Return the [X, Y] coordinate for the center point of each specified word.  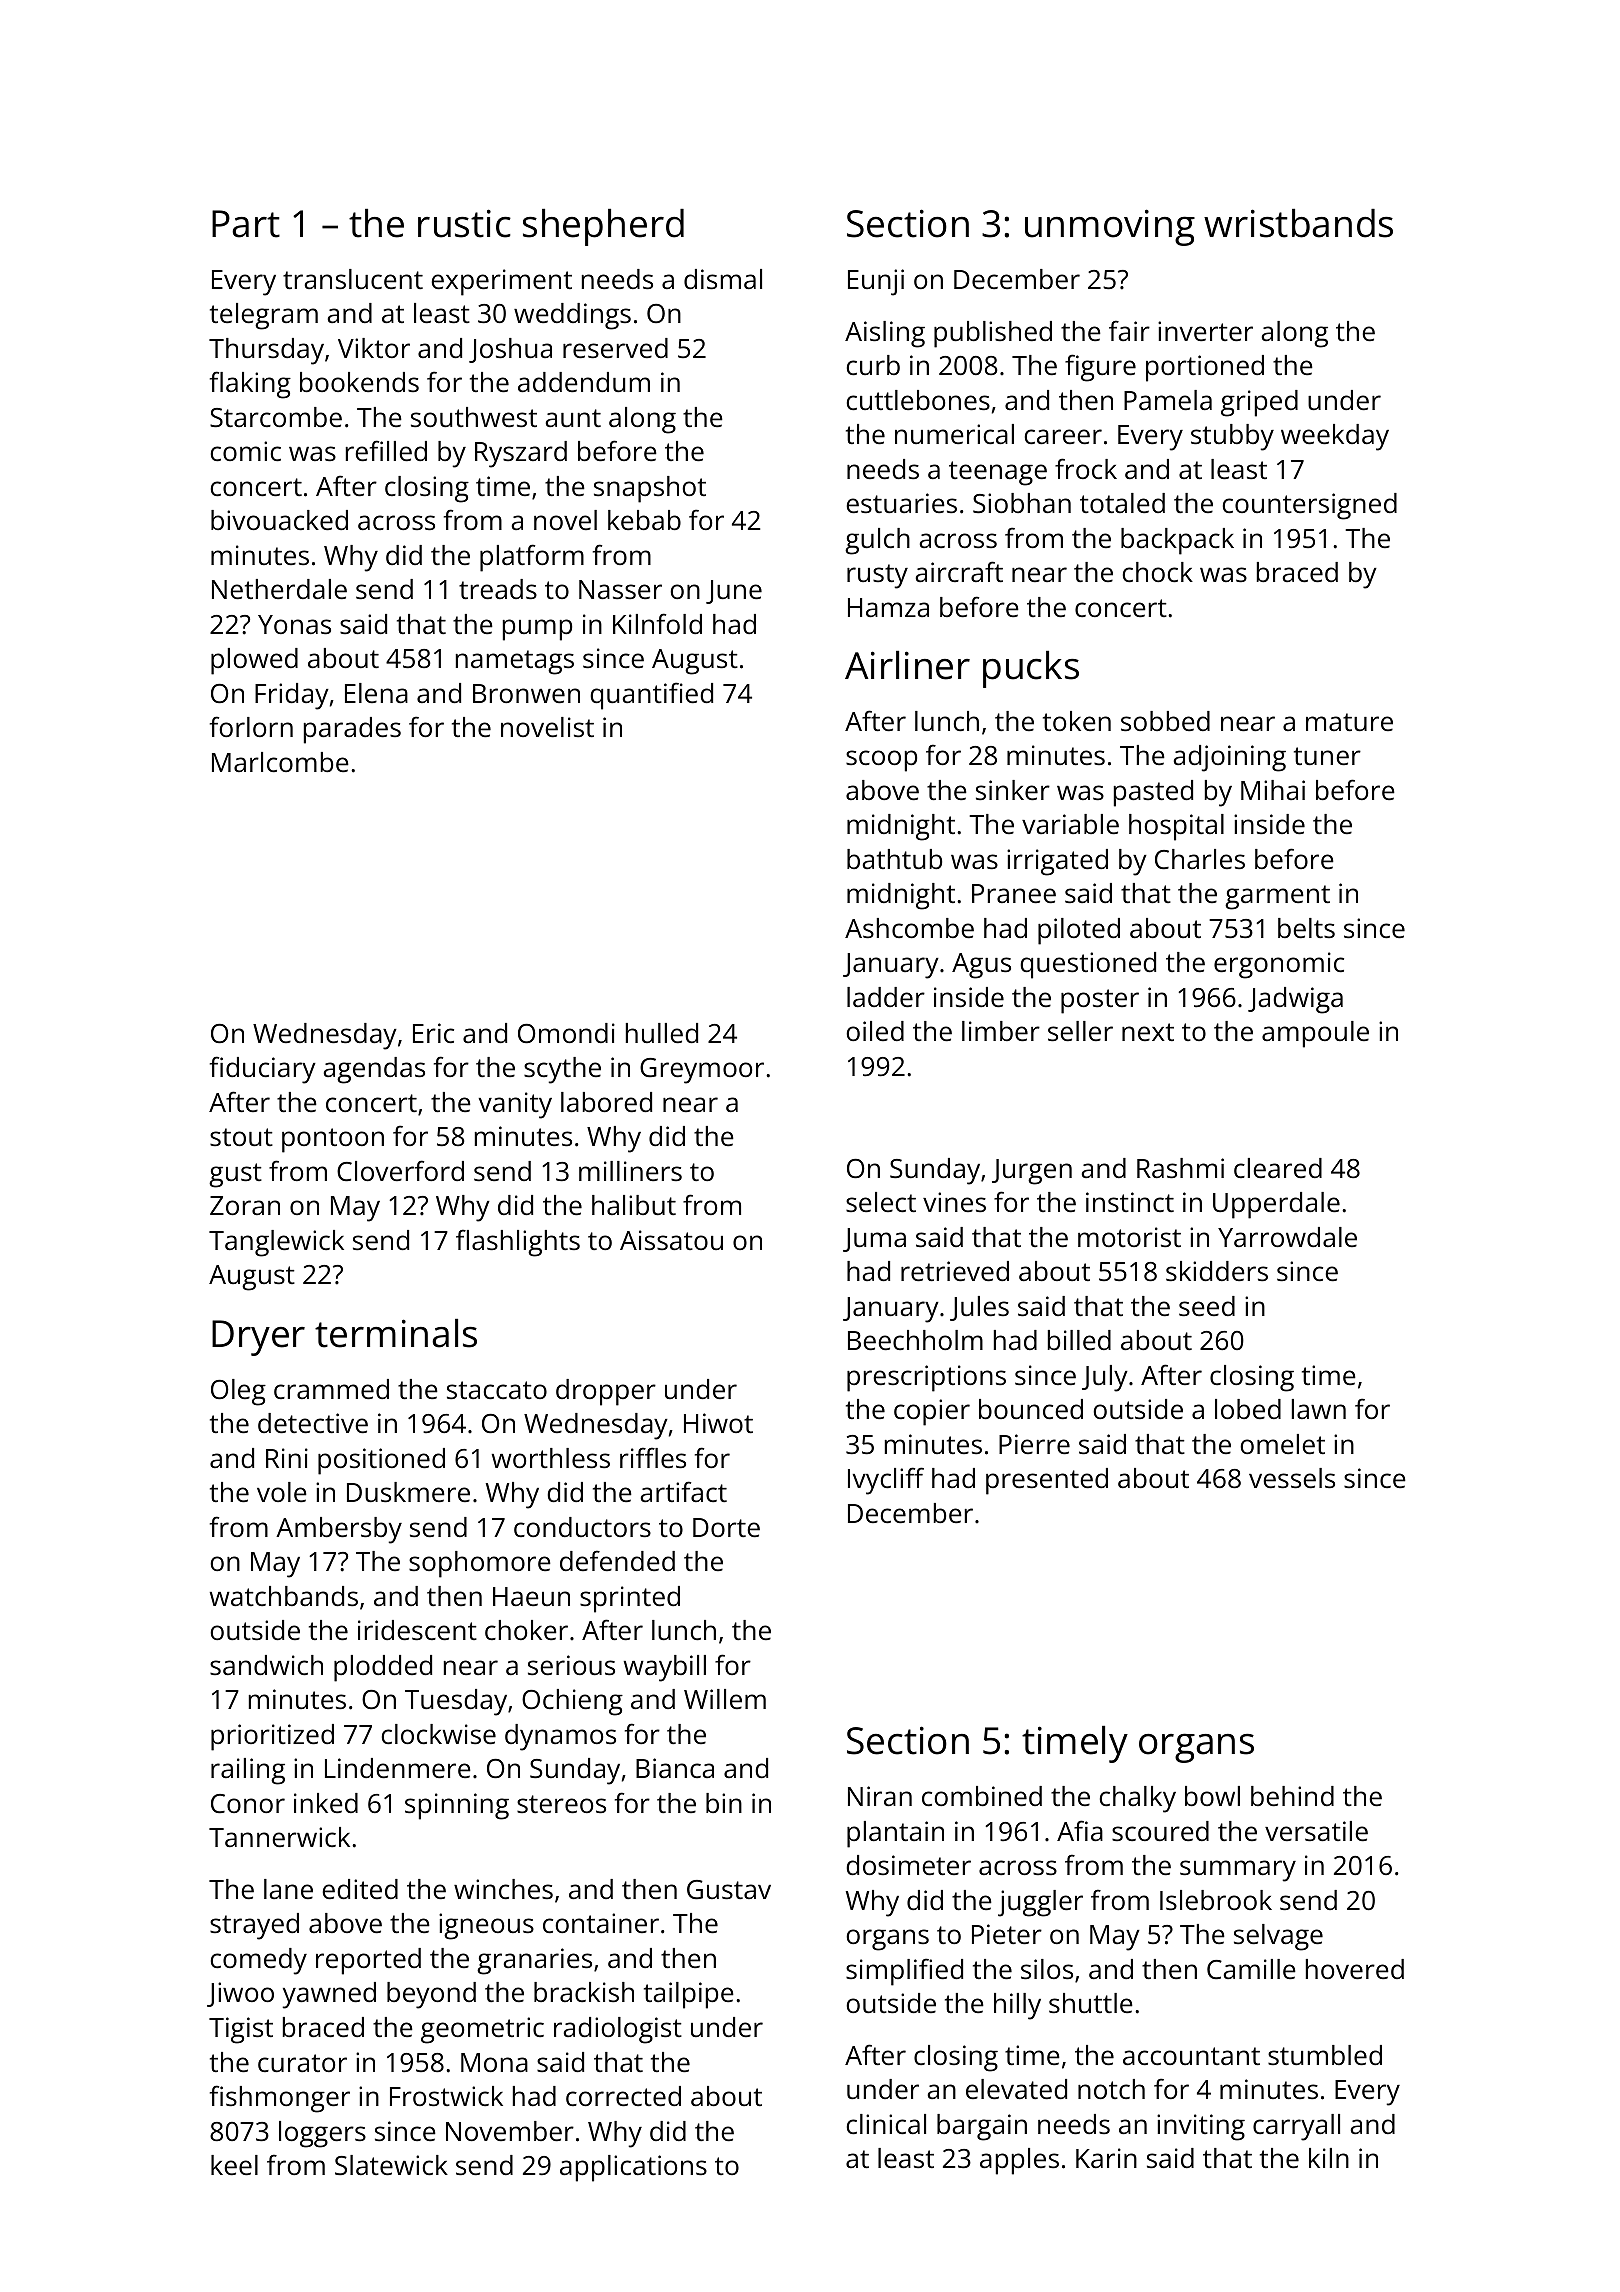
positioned [381, 1461]
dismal [723, 279]
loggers [322, 2134]
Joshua [510, 350]
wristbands [1298, 223]
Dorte [726, 1528]
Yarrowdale [1287, 1237]
